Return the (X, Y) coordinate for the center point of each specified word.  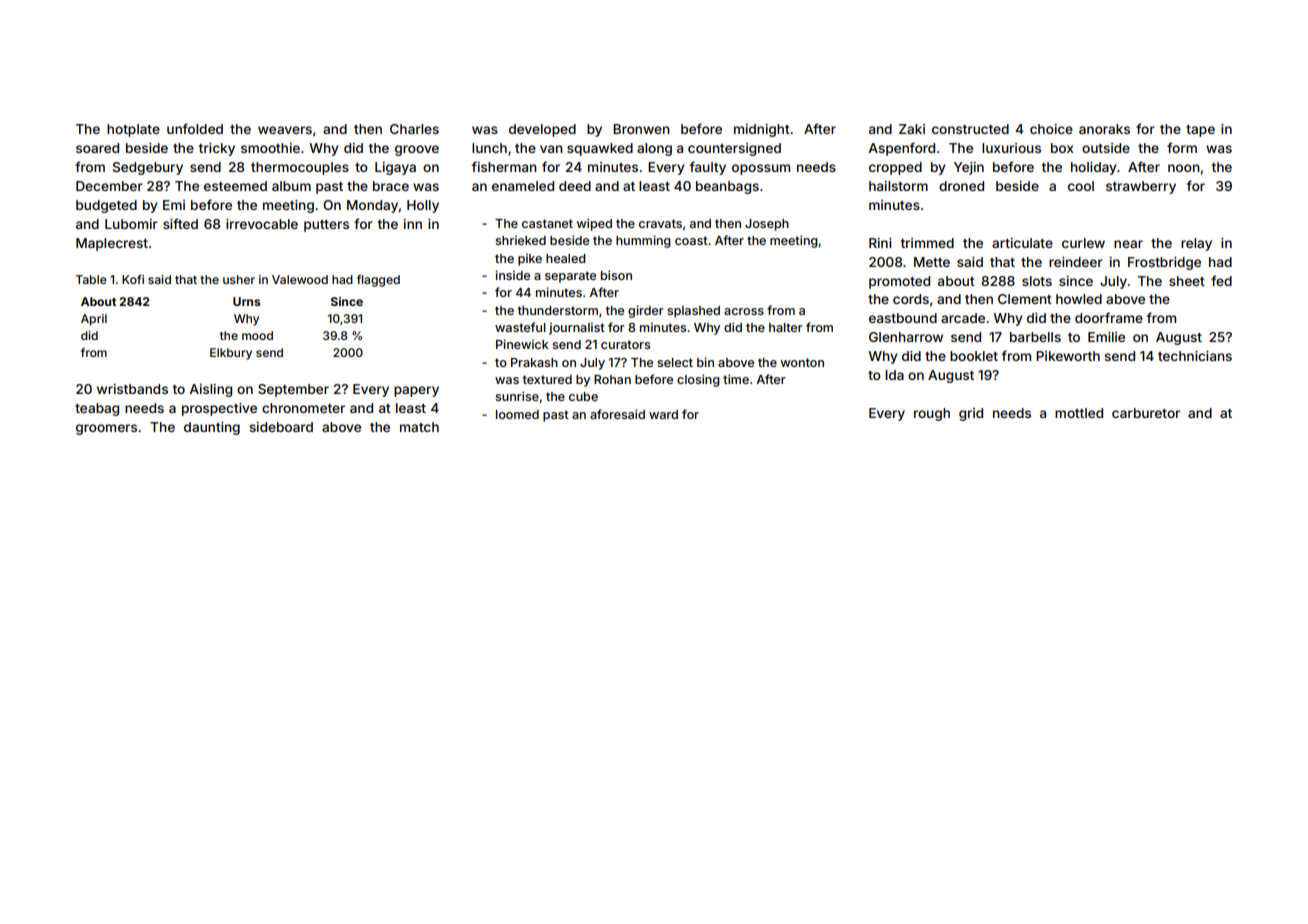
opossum (761, 169)
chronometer (303, 408)
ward (663, 414)
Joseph (767, 225)
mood (257, 335)
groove (417, 150)
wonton (802, 362)
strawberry (1141, 187)
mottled (1079, 413)
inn (413, 224)
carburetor (1146, 413)
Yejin (969, 168)
